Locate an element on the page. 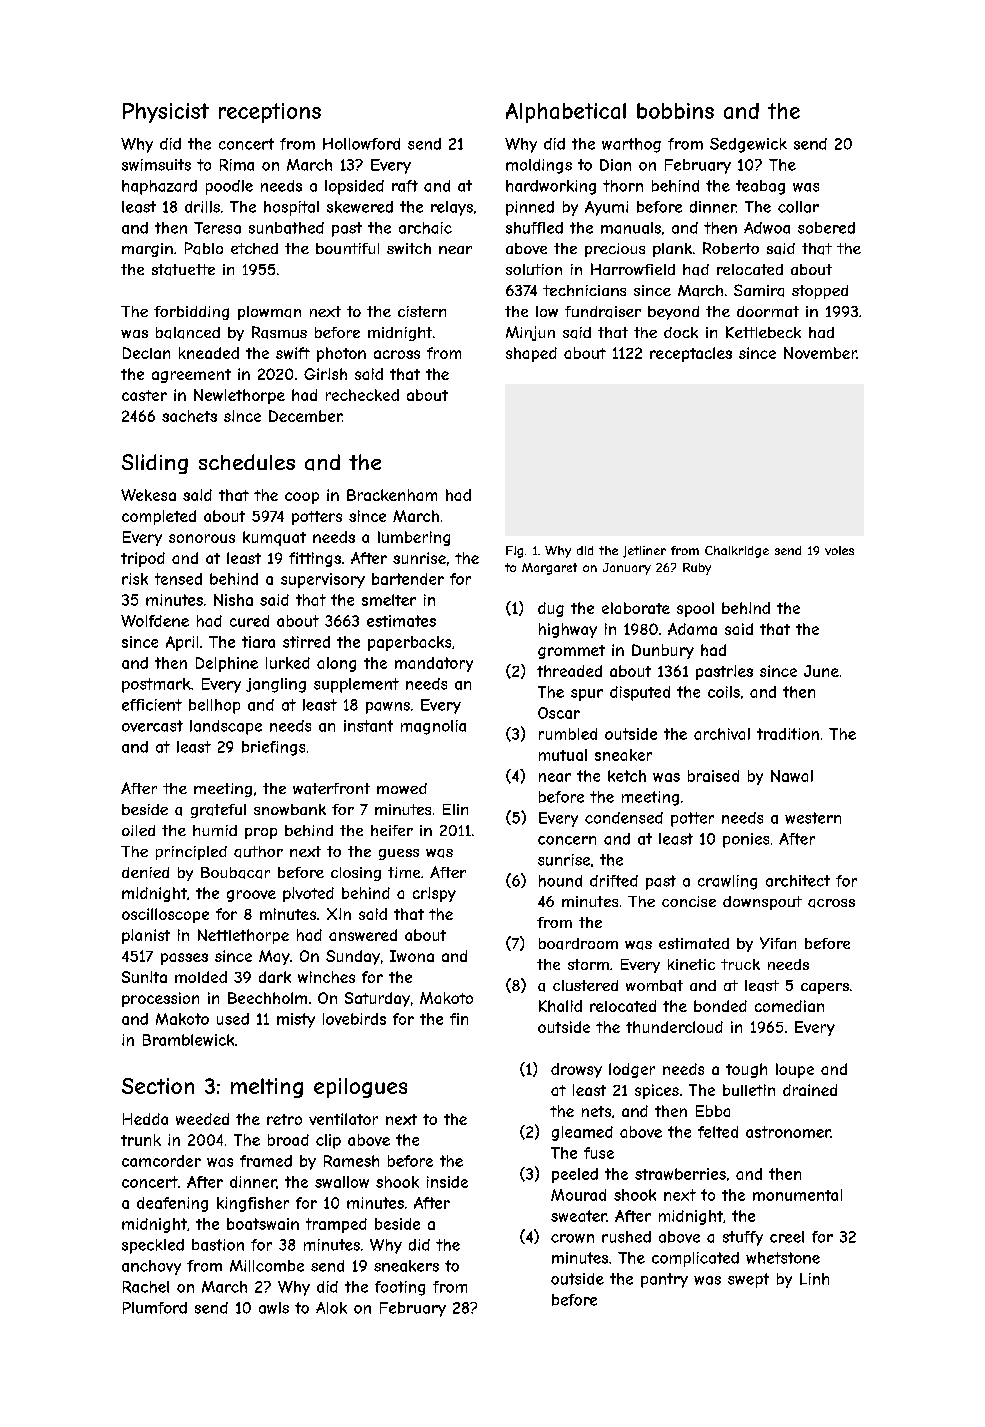 This document has height=1427, width=985. archaic is located at coordinates (425, 228).
